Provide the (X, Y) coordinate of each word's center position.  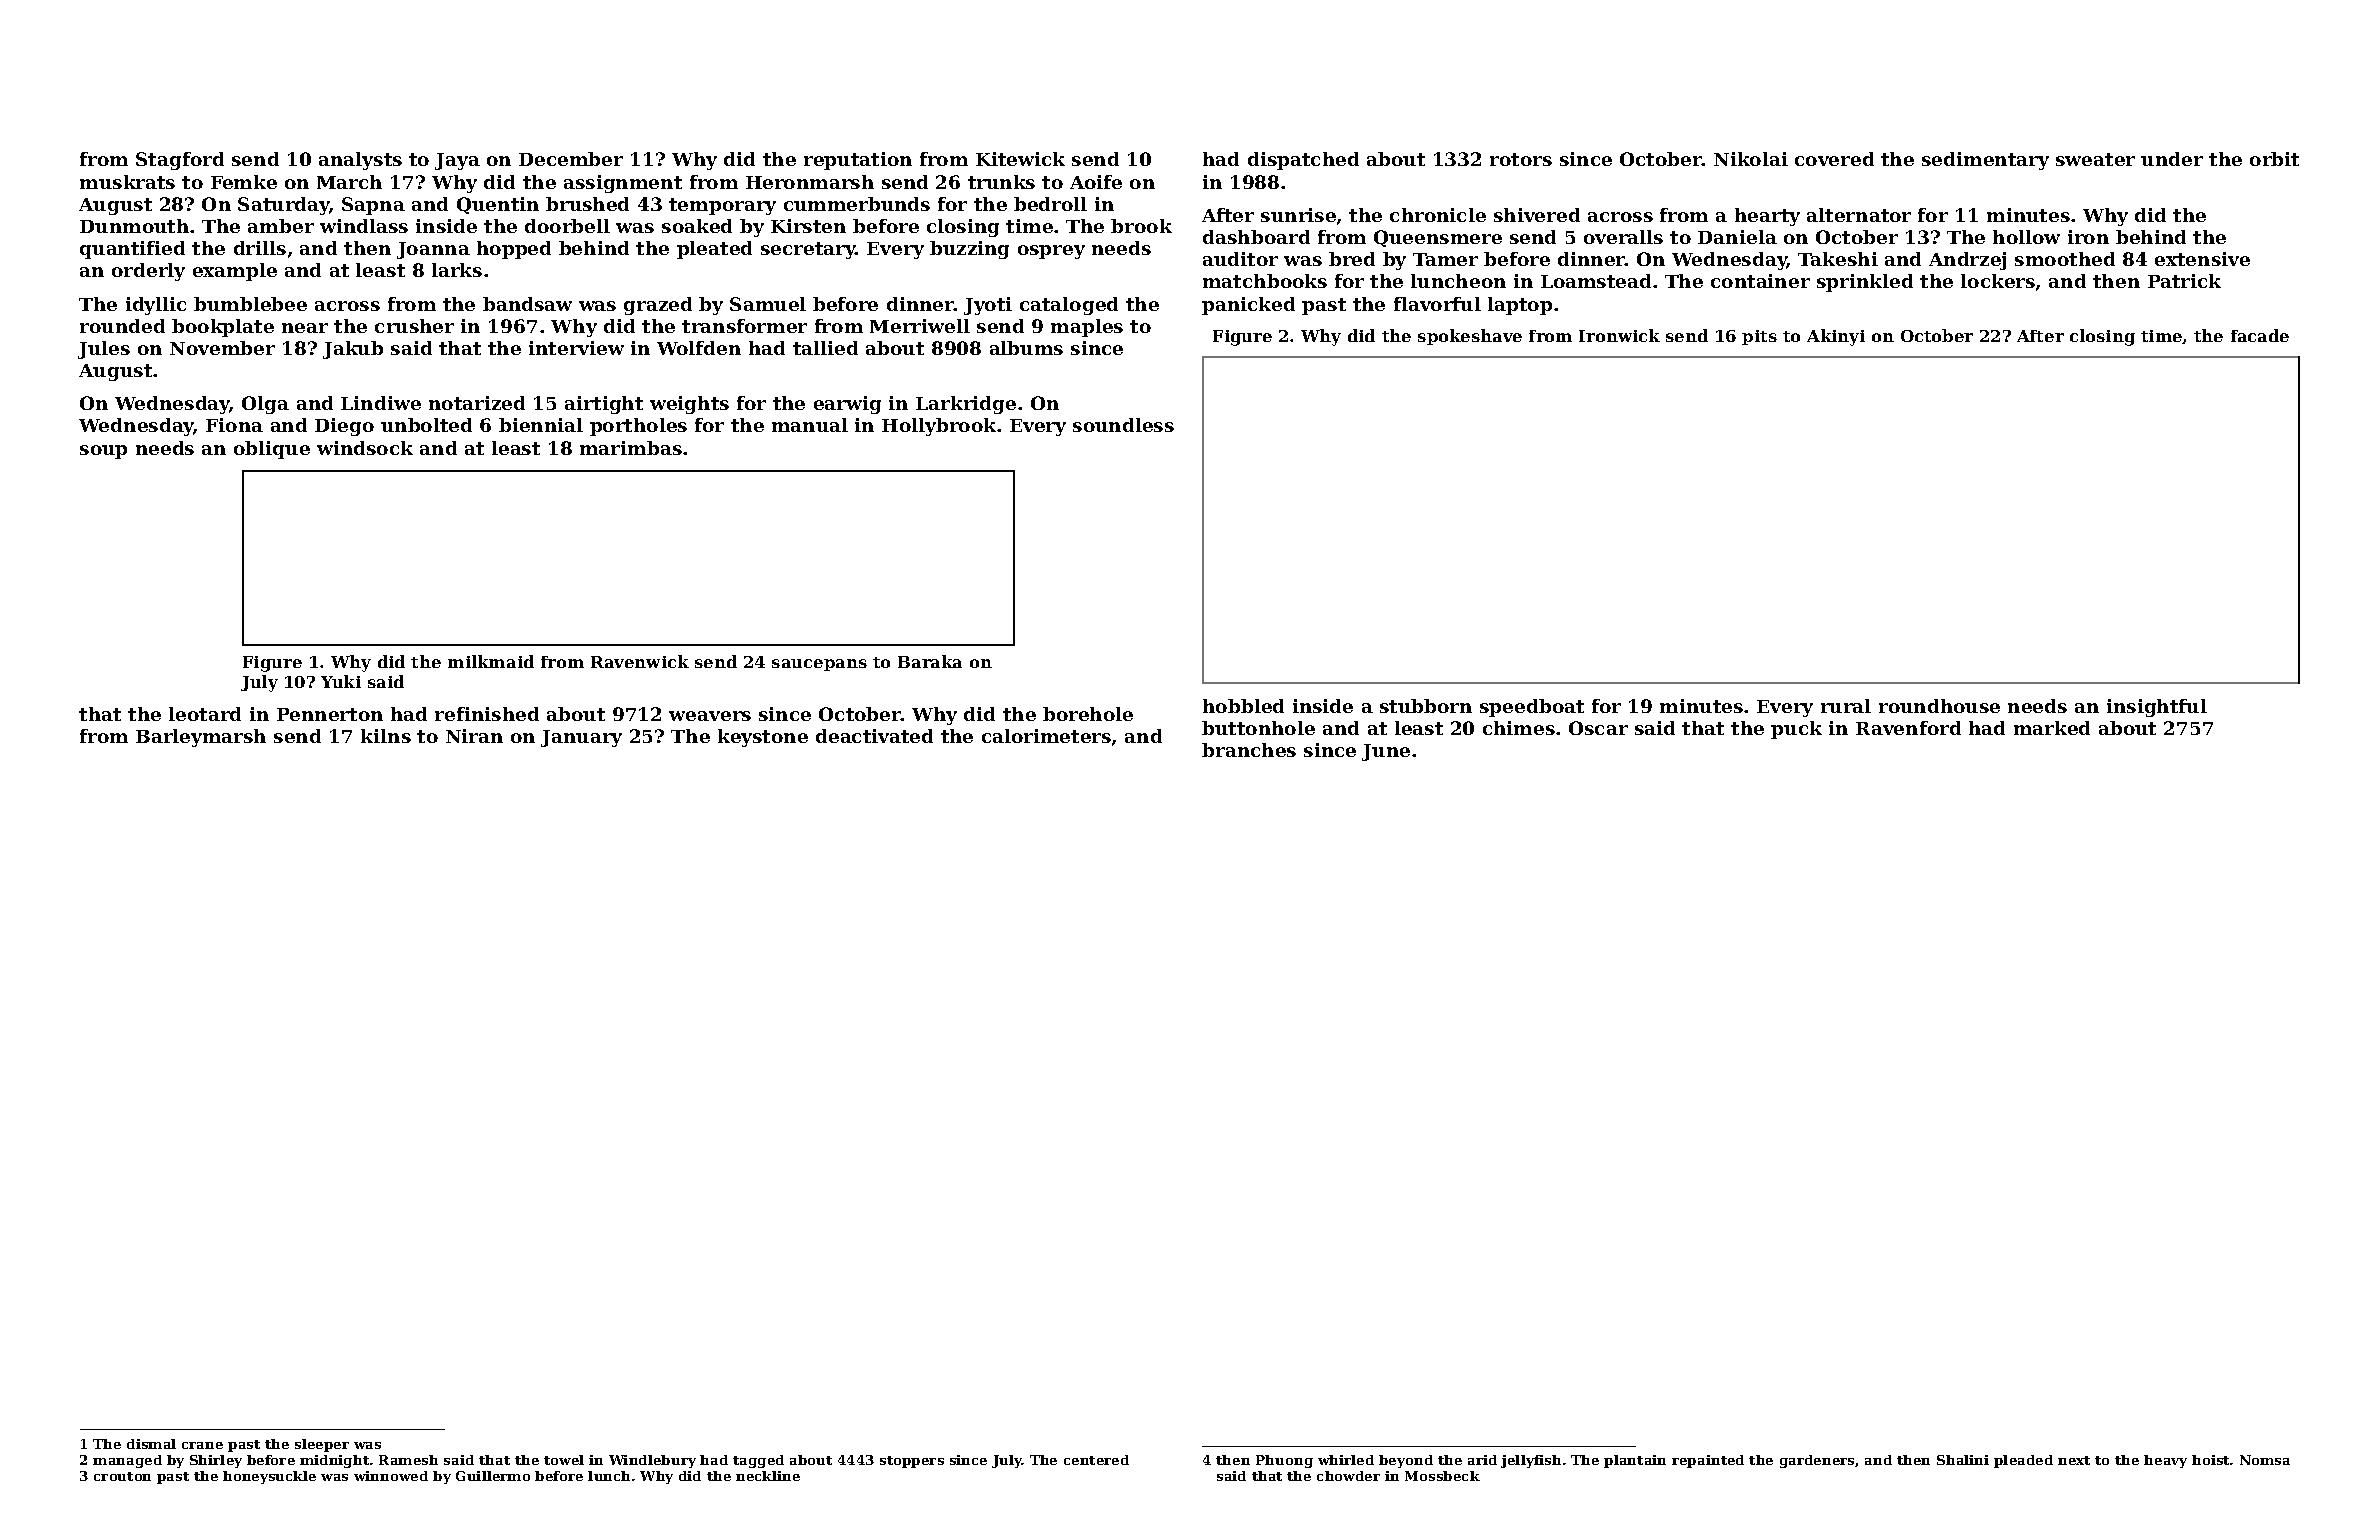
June (1386, 752)
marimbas (631, 448)
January (581, 738)
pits (1759, 337)
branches (1249, 750)
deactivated (874, 736)
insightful (2157, 708)
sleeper (322, 1445)
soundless (1123, 425)
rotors (1521, 159)
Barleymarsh (201, 738)
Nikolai (1751, 159)
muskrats (127, 182)
